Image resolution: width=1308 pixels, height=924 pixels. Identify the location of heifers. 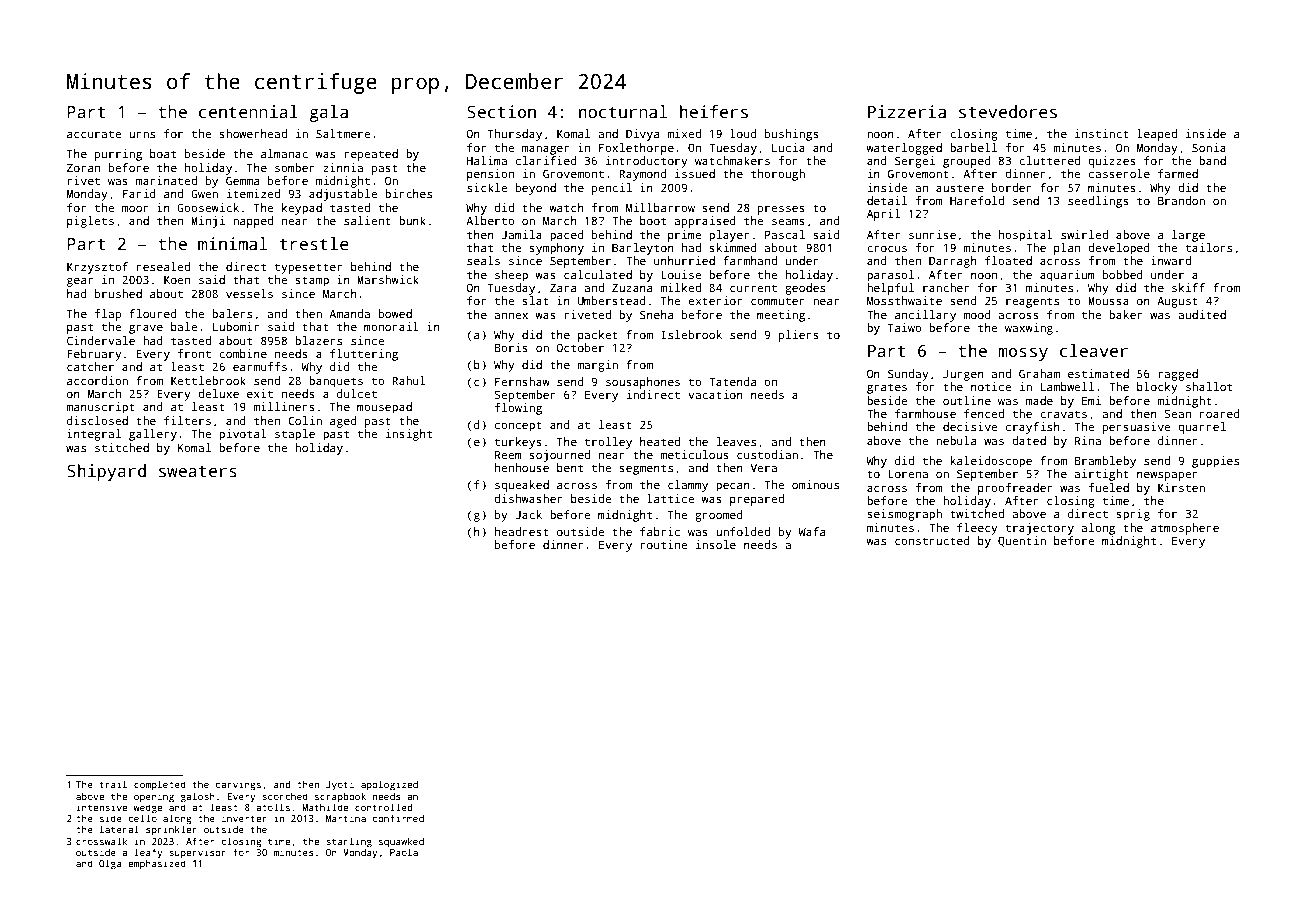
(714, 112).
